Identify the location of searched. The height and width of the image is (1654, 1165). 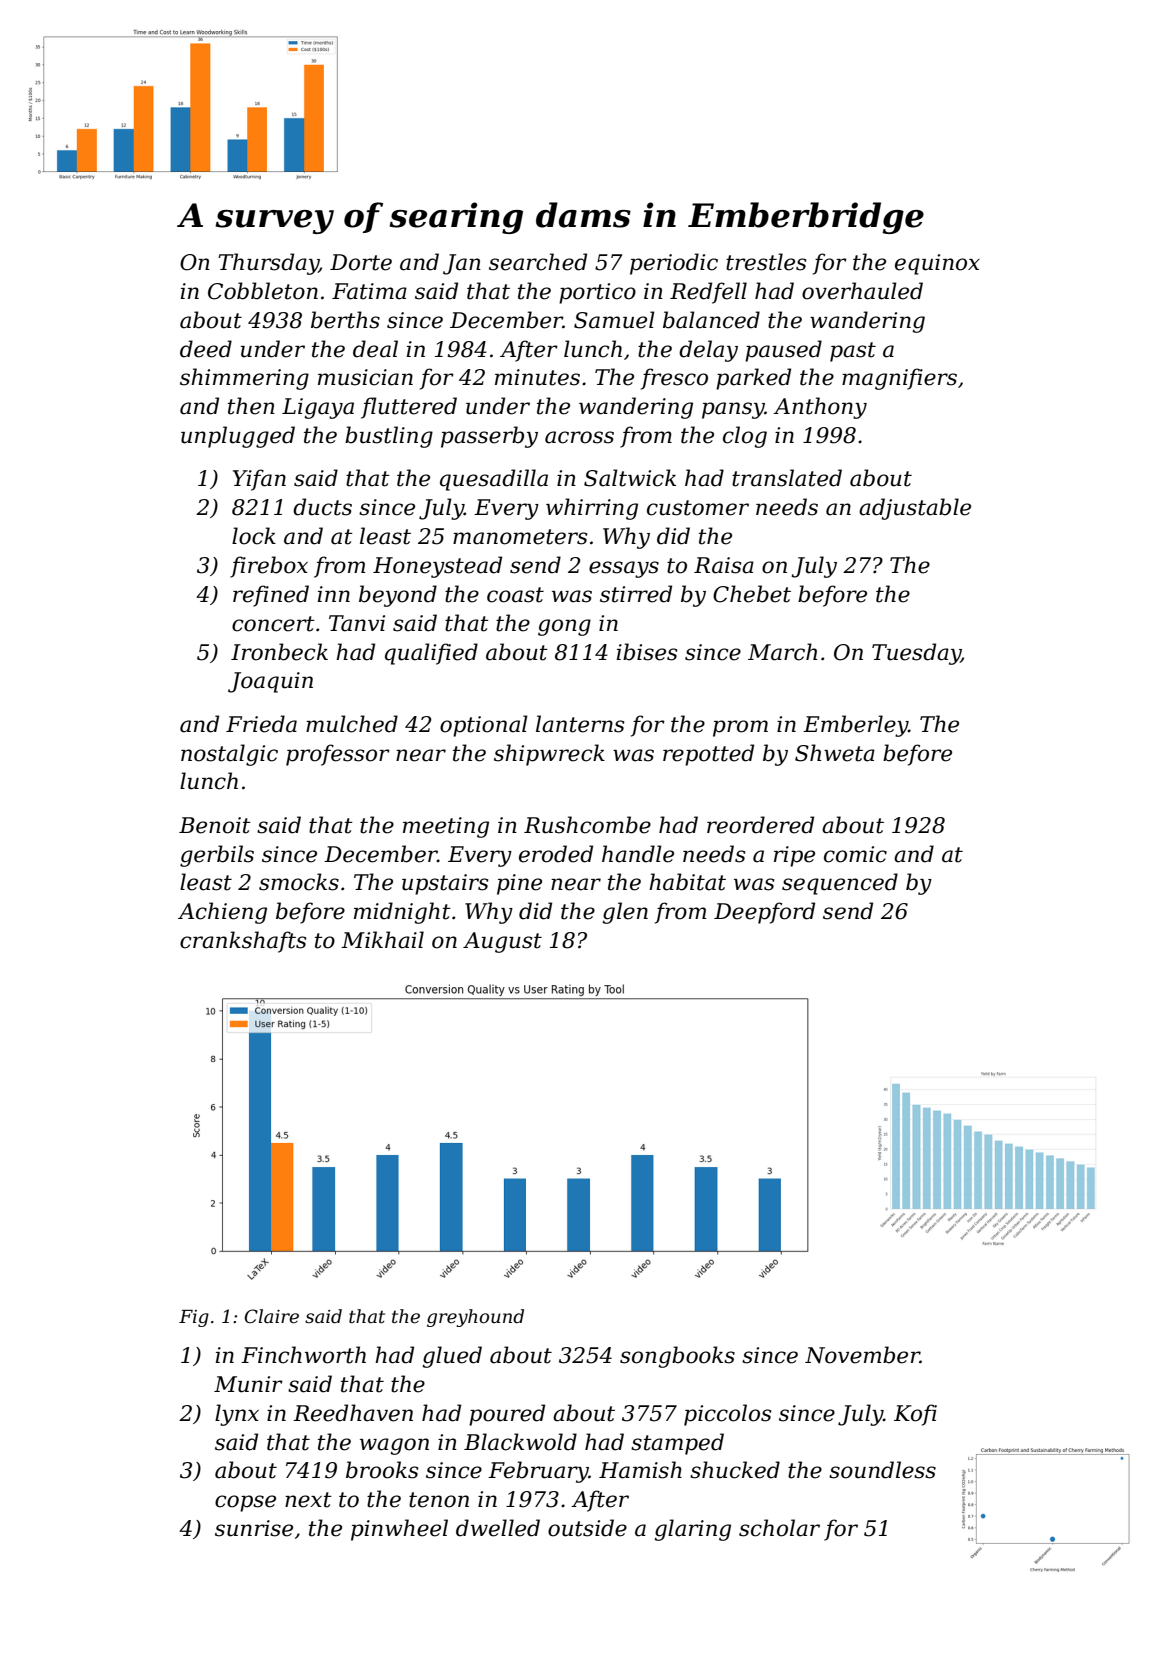
(538, 262).
